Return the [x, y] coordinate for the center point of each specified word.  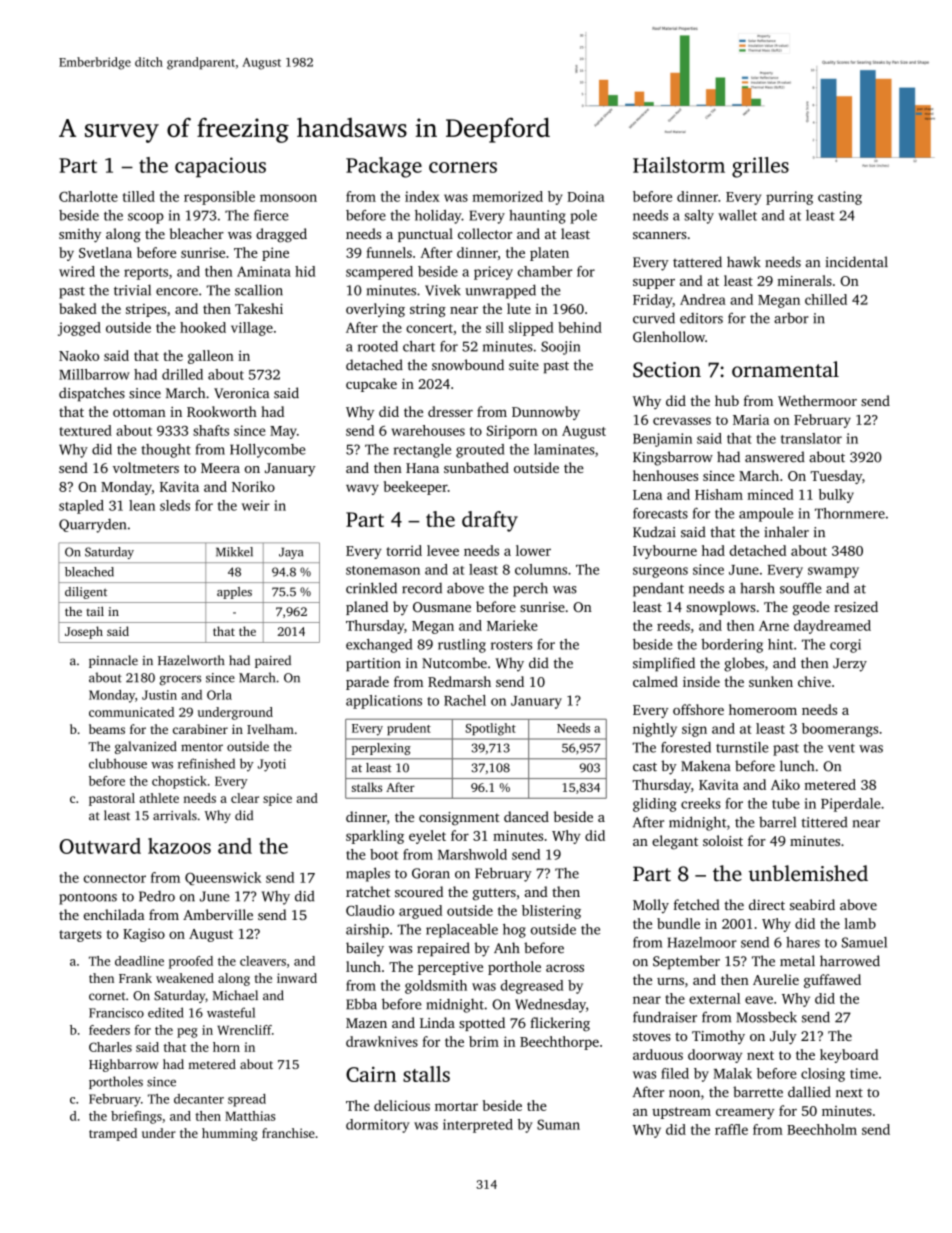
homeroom [763, 709]
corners [463, 167]
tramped [113, 1134]
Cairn [371, 1074]
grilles [760, 167]
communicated [131, 712]
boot [384, 854]
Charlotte [88, 196]
